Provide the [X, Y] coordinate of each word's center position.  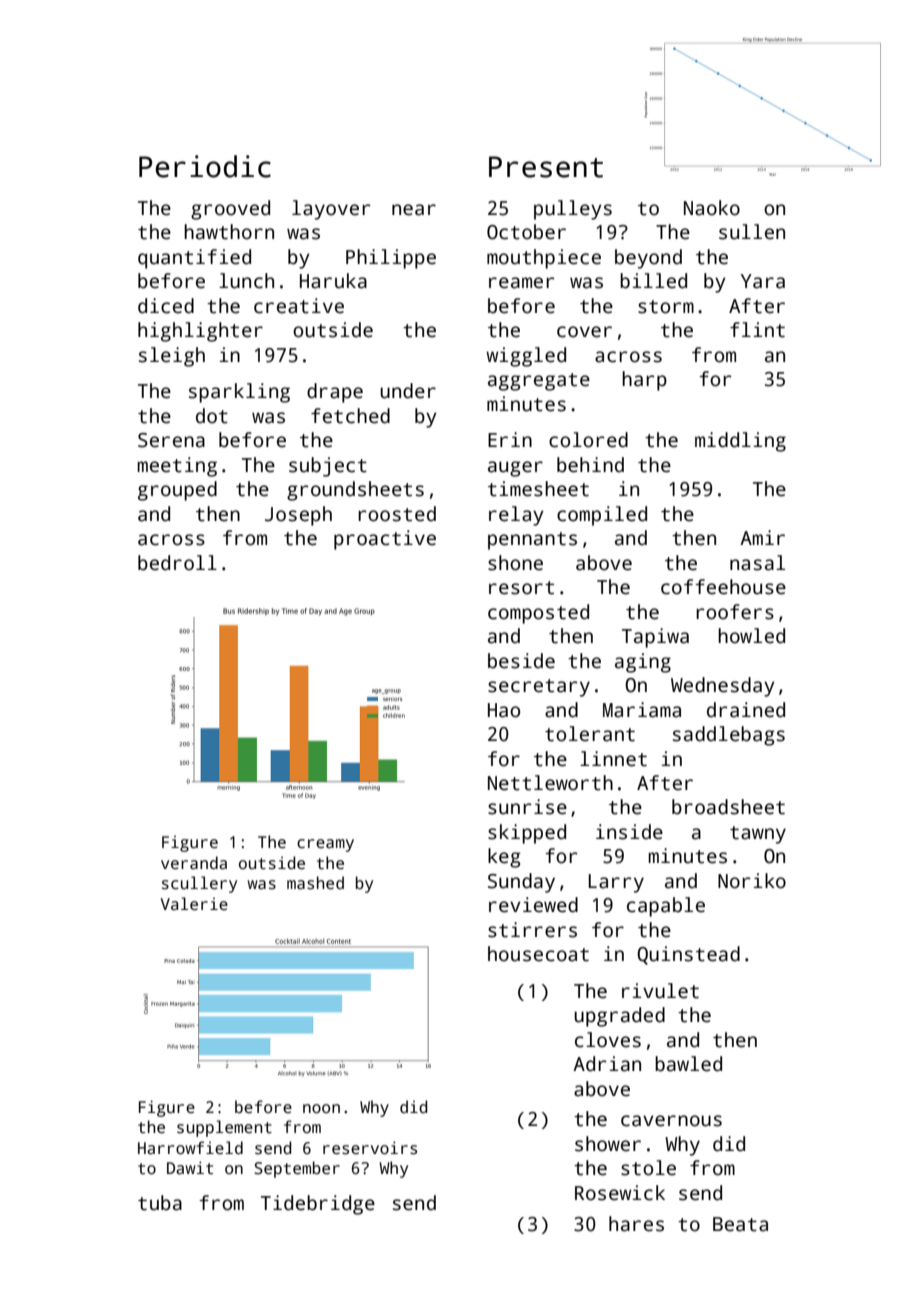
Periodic [205, 166]
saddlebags [729, 736]
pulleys [573, 210]
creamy [325, 845]
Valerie [194, 903]
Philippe [391, 259]
